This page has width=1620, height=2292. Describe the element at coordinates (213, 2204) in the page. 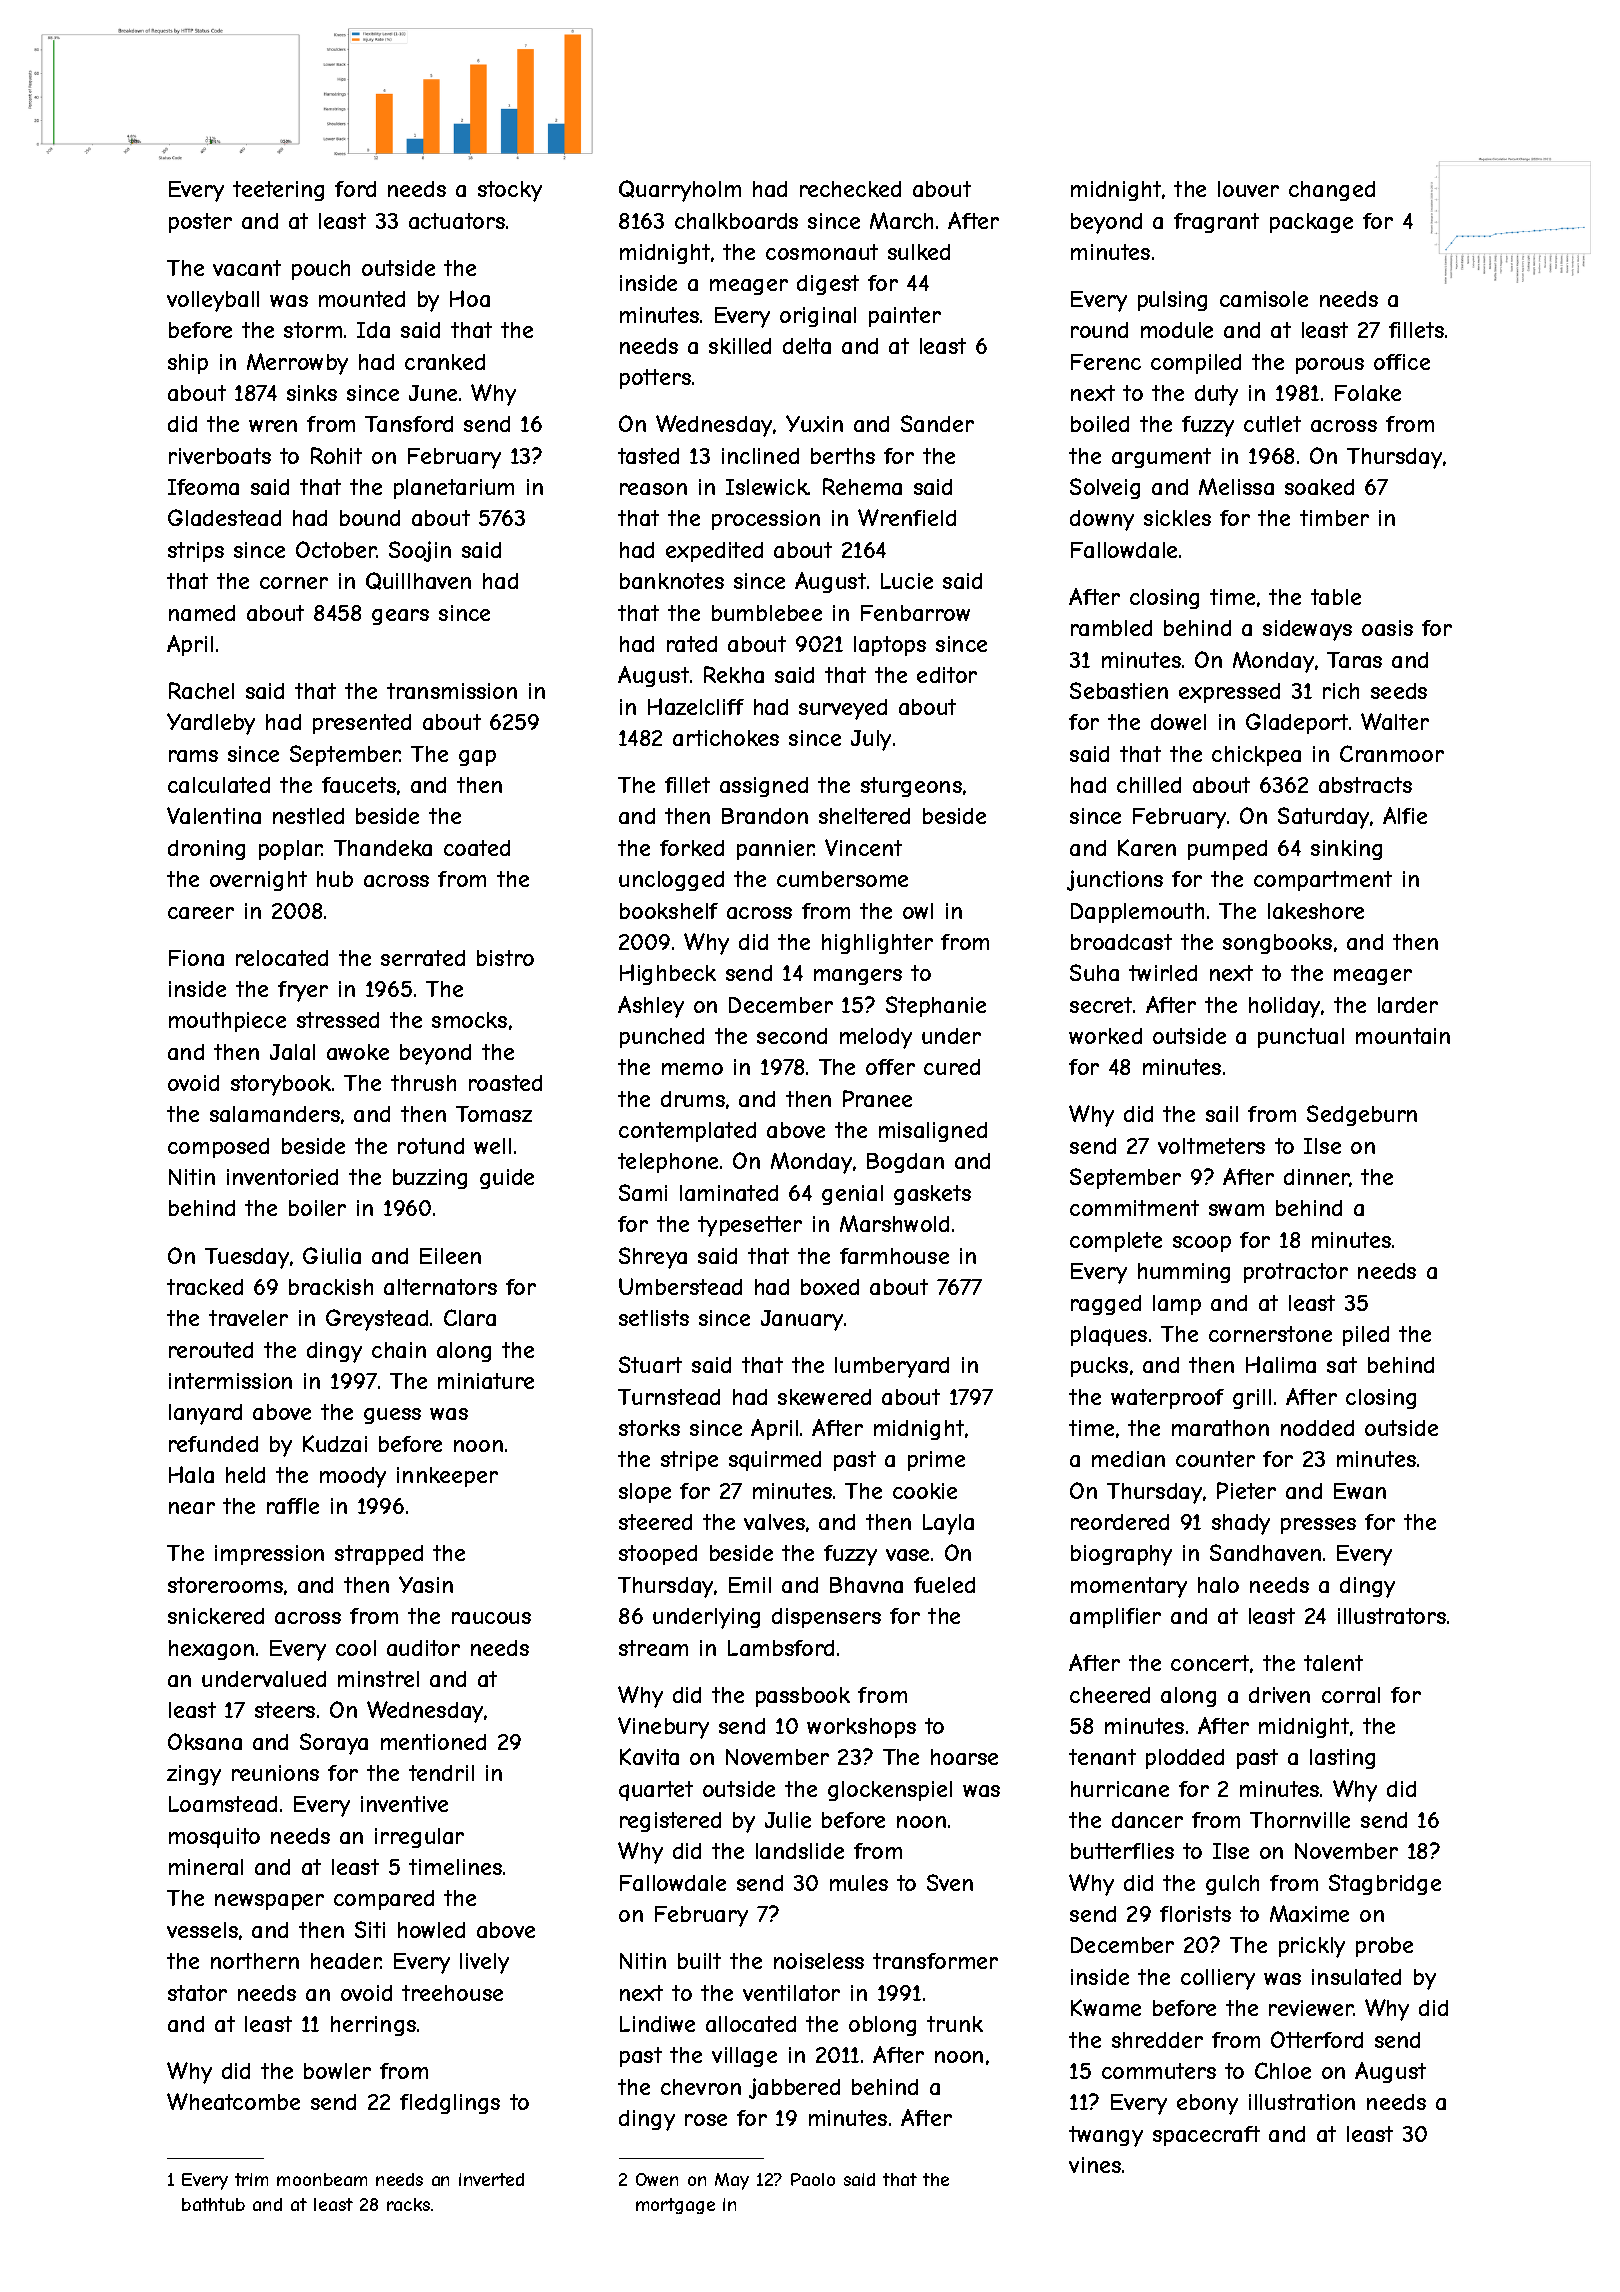

I see `bathtub` at that location.
